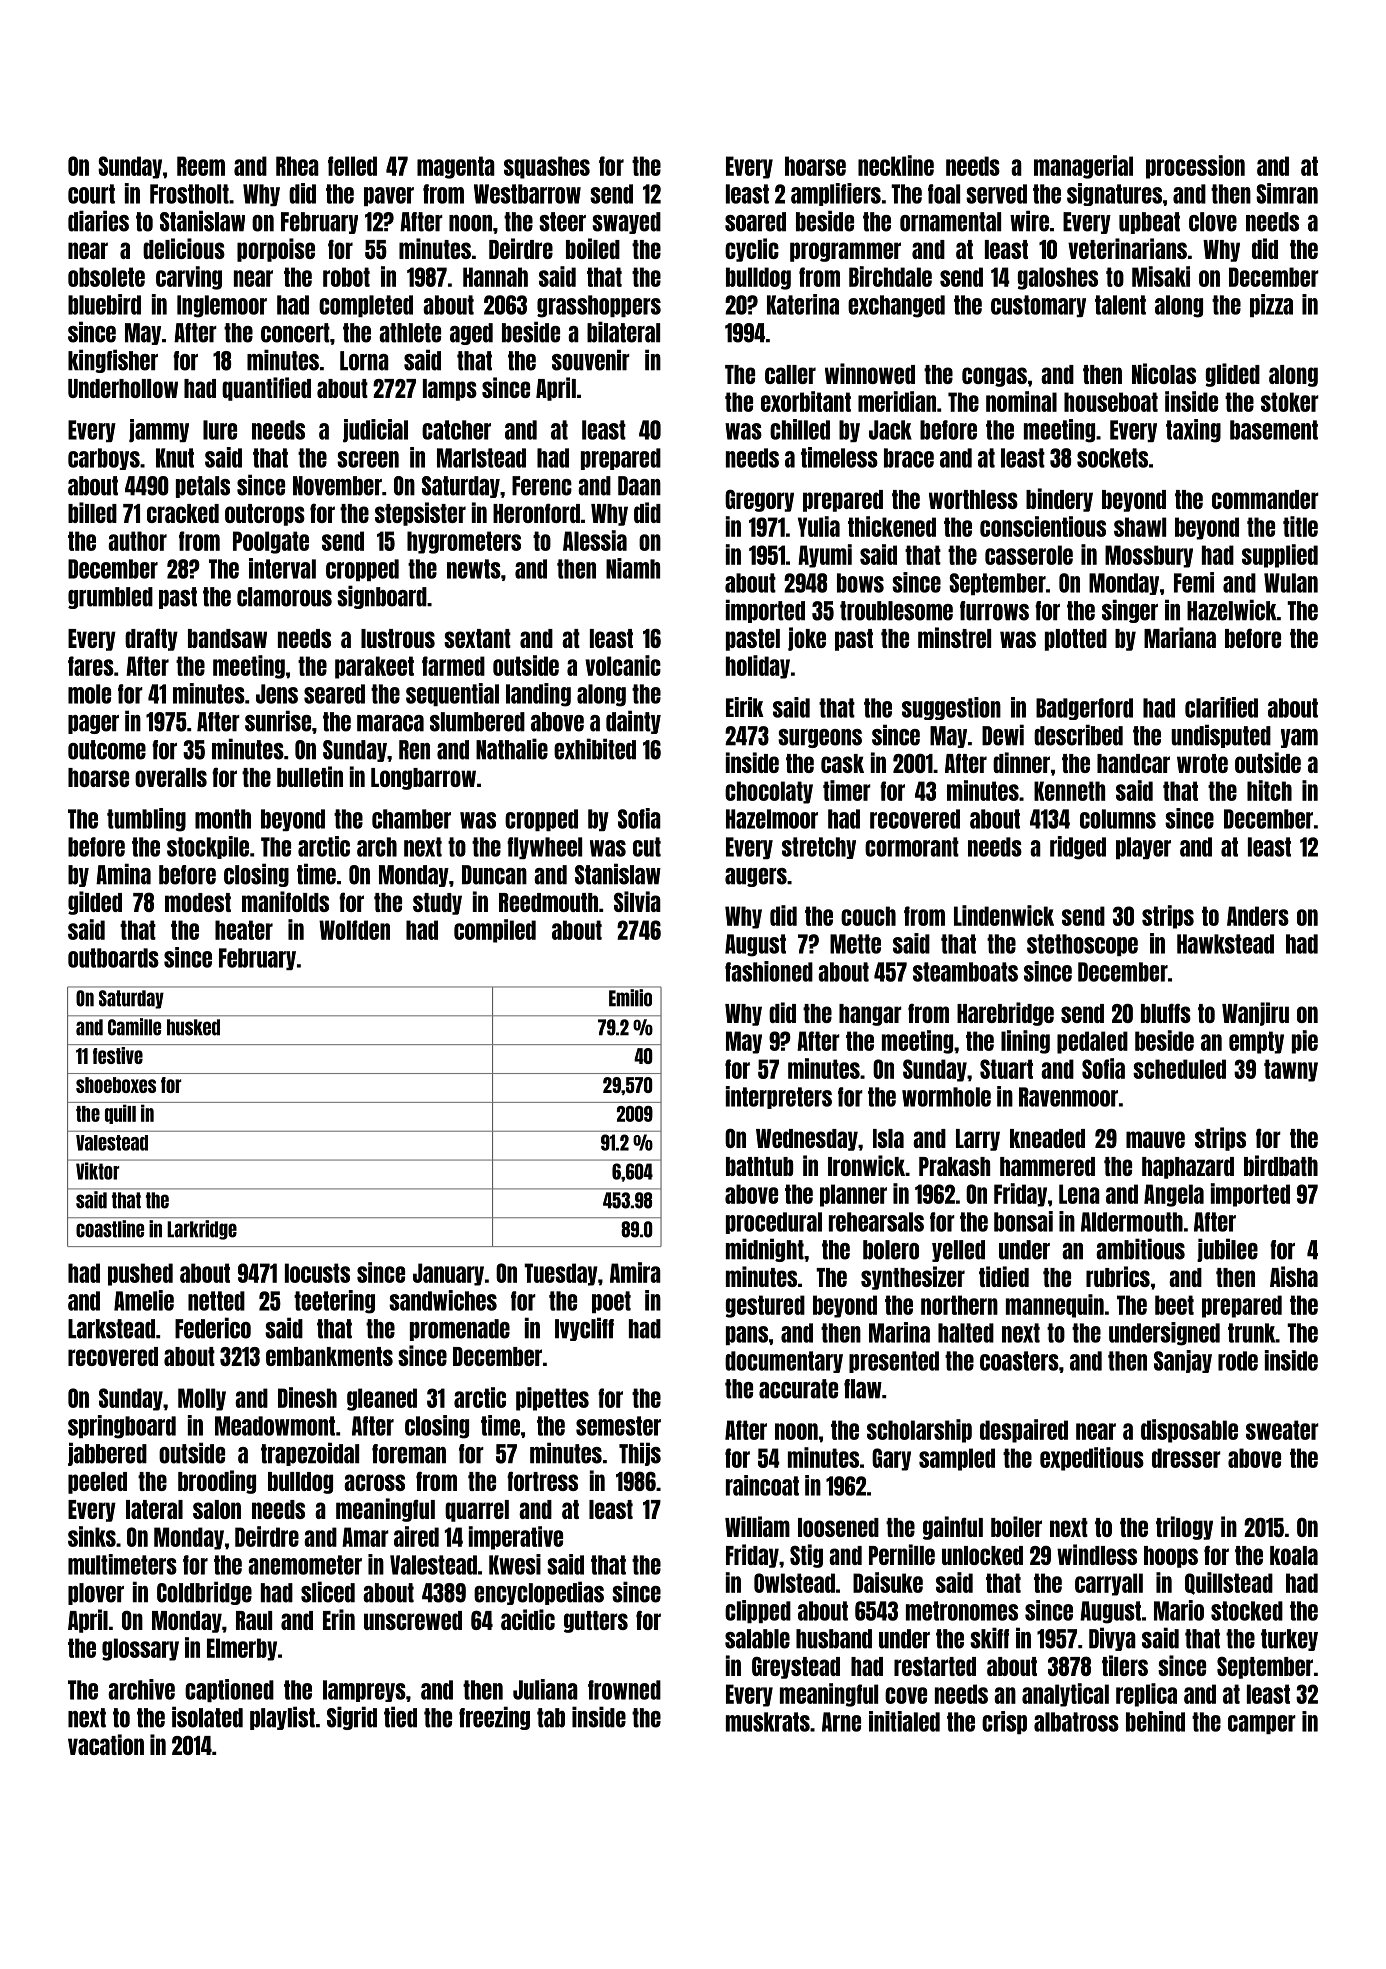 Image resolution: width=1386 pixels, height=1969 pixels. I want to click on rode, so click(1238, 1361).
